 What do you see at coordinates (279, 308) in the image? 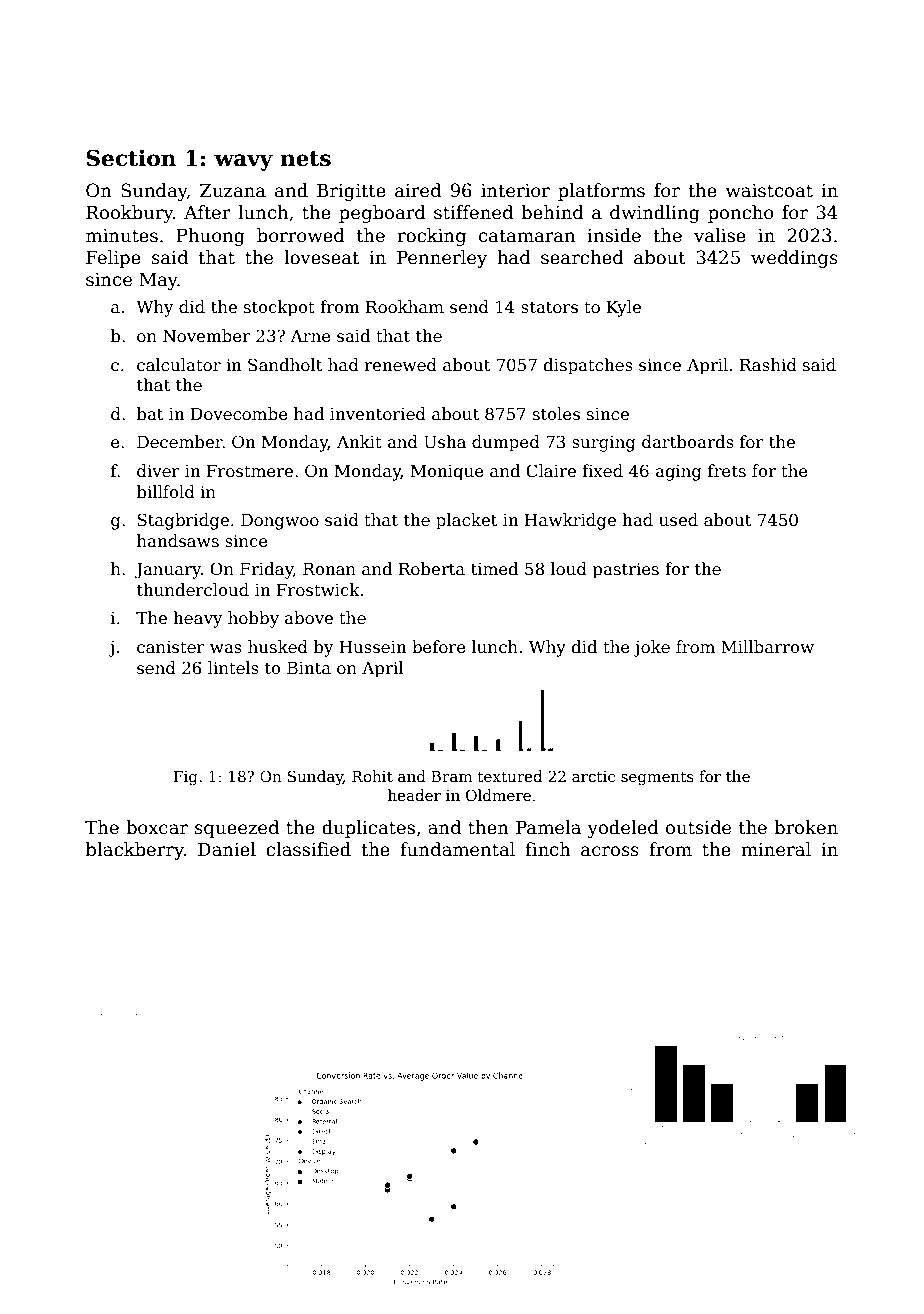
I see `stockpot` at bounding box center [279, 308].
